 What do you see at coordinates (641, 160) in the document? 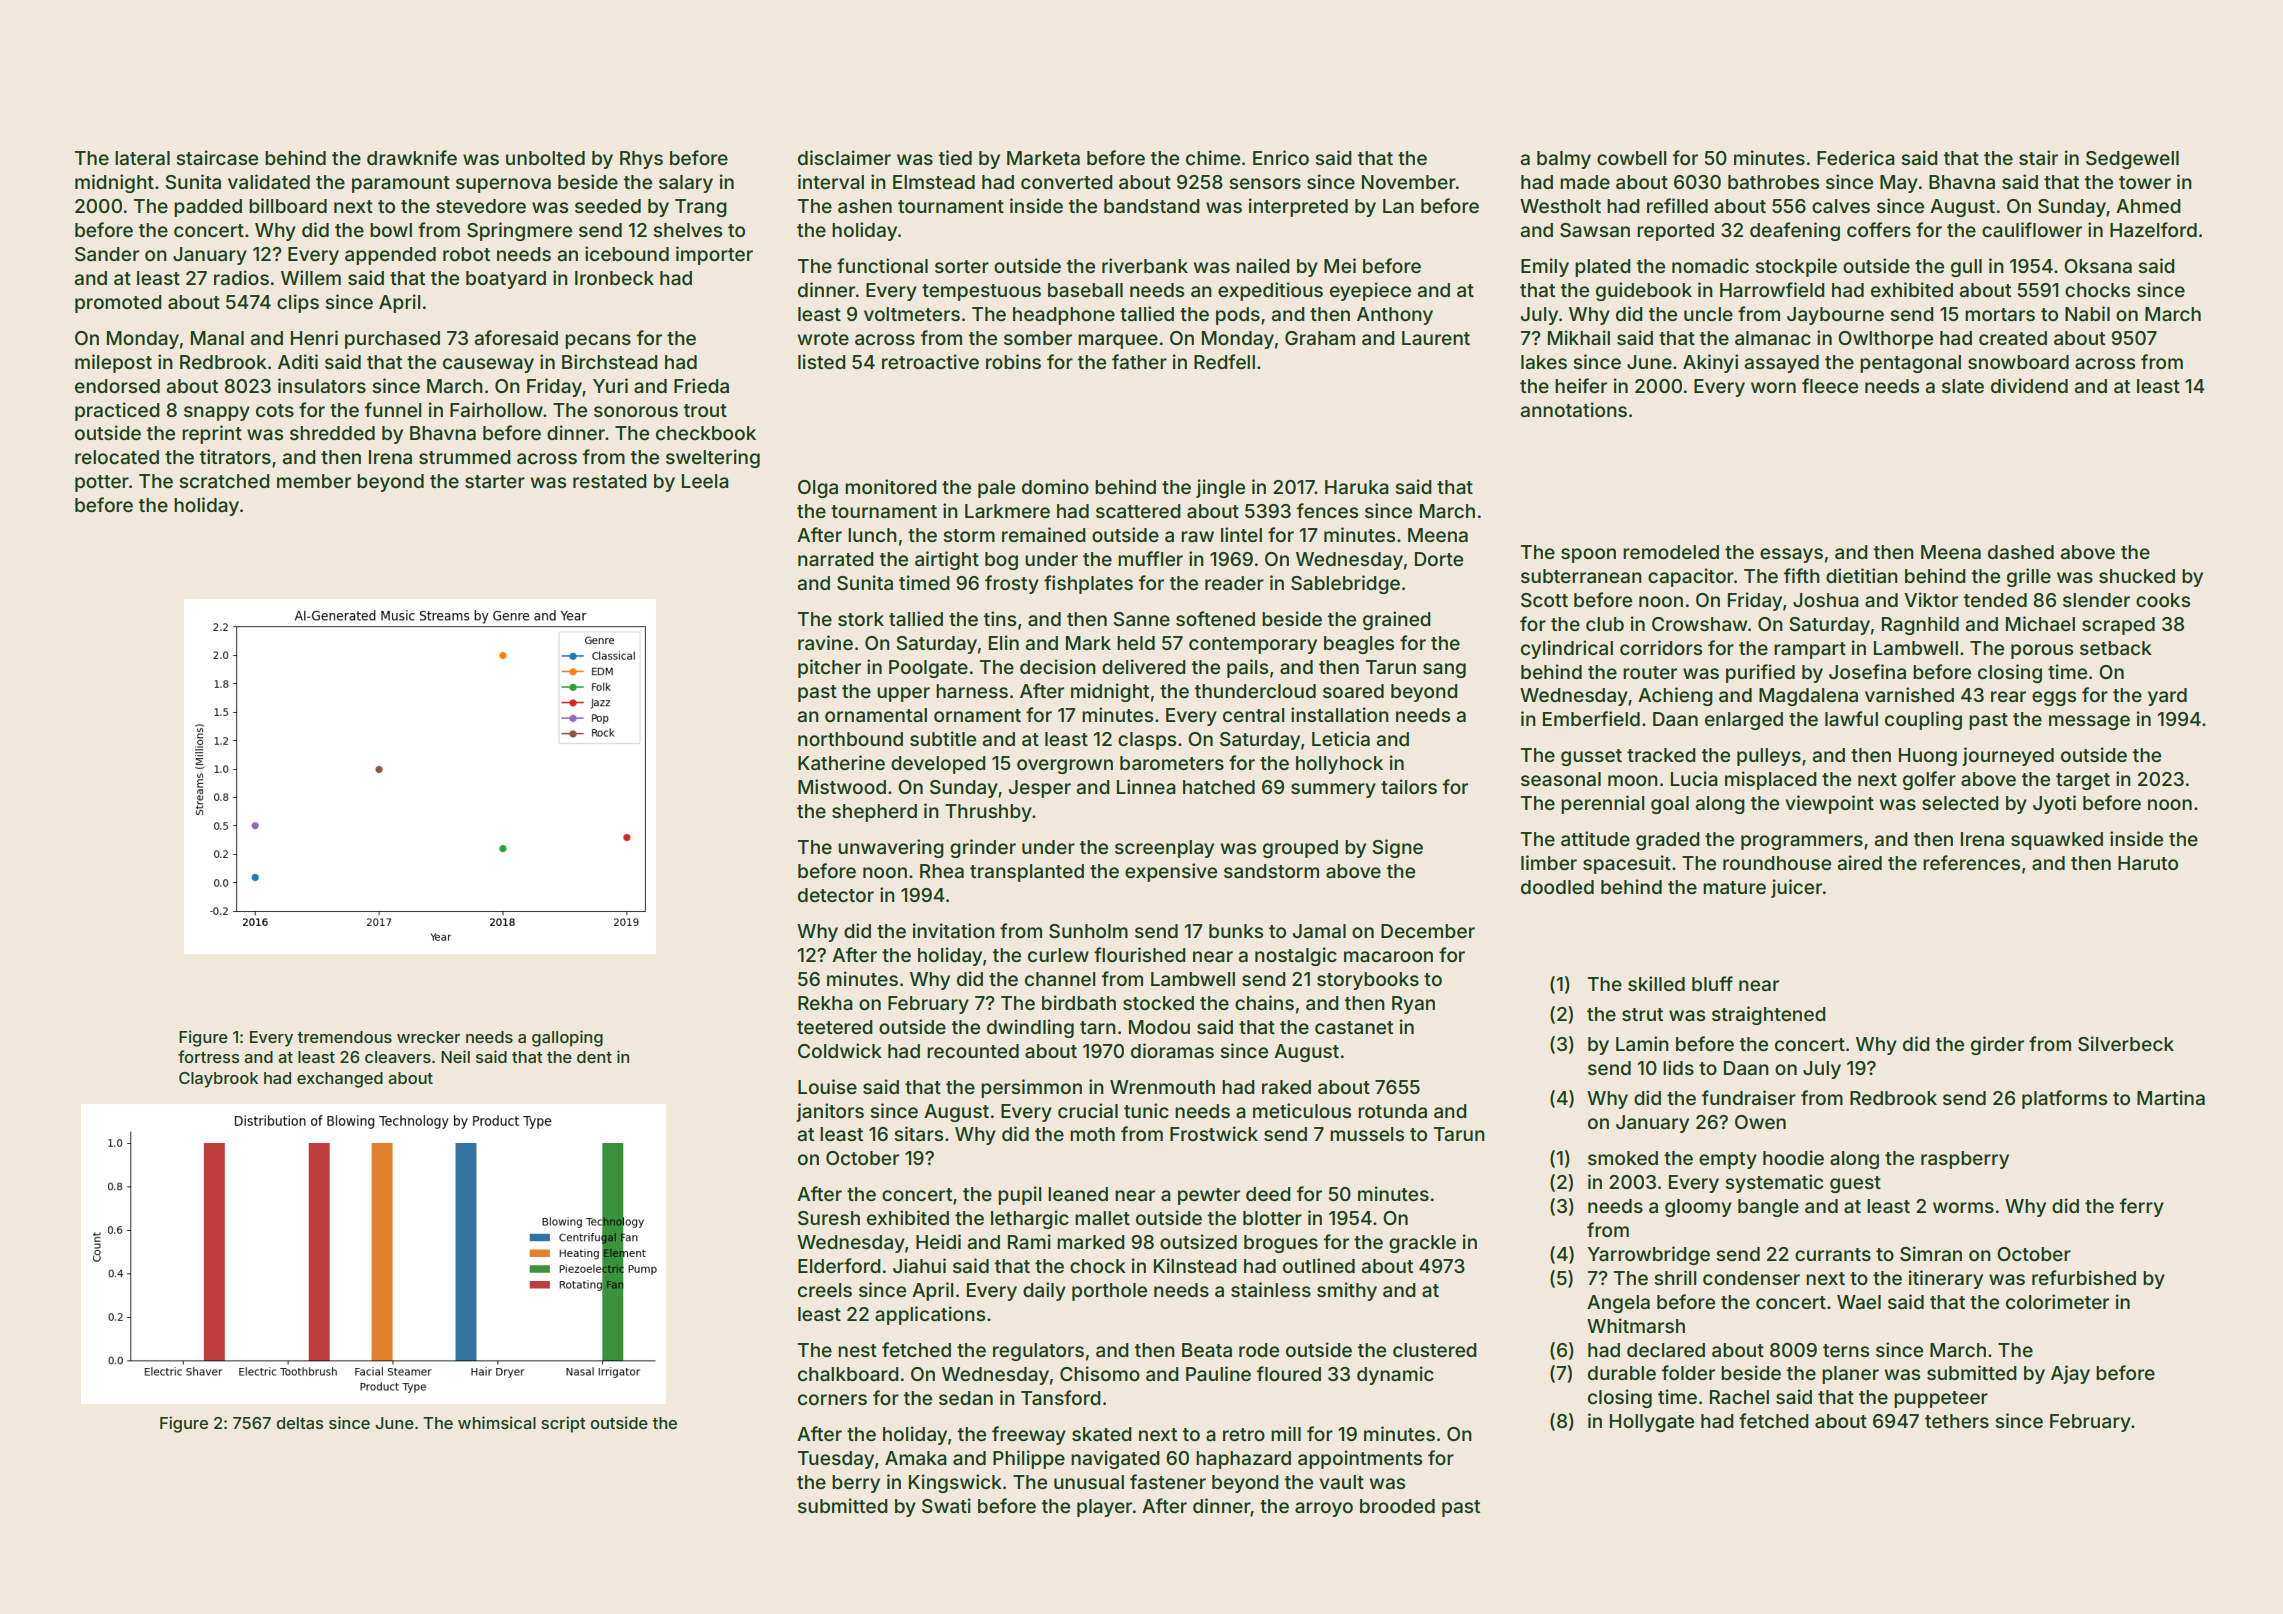
I see `Rhys` at bounding box center [641, 160].
